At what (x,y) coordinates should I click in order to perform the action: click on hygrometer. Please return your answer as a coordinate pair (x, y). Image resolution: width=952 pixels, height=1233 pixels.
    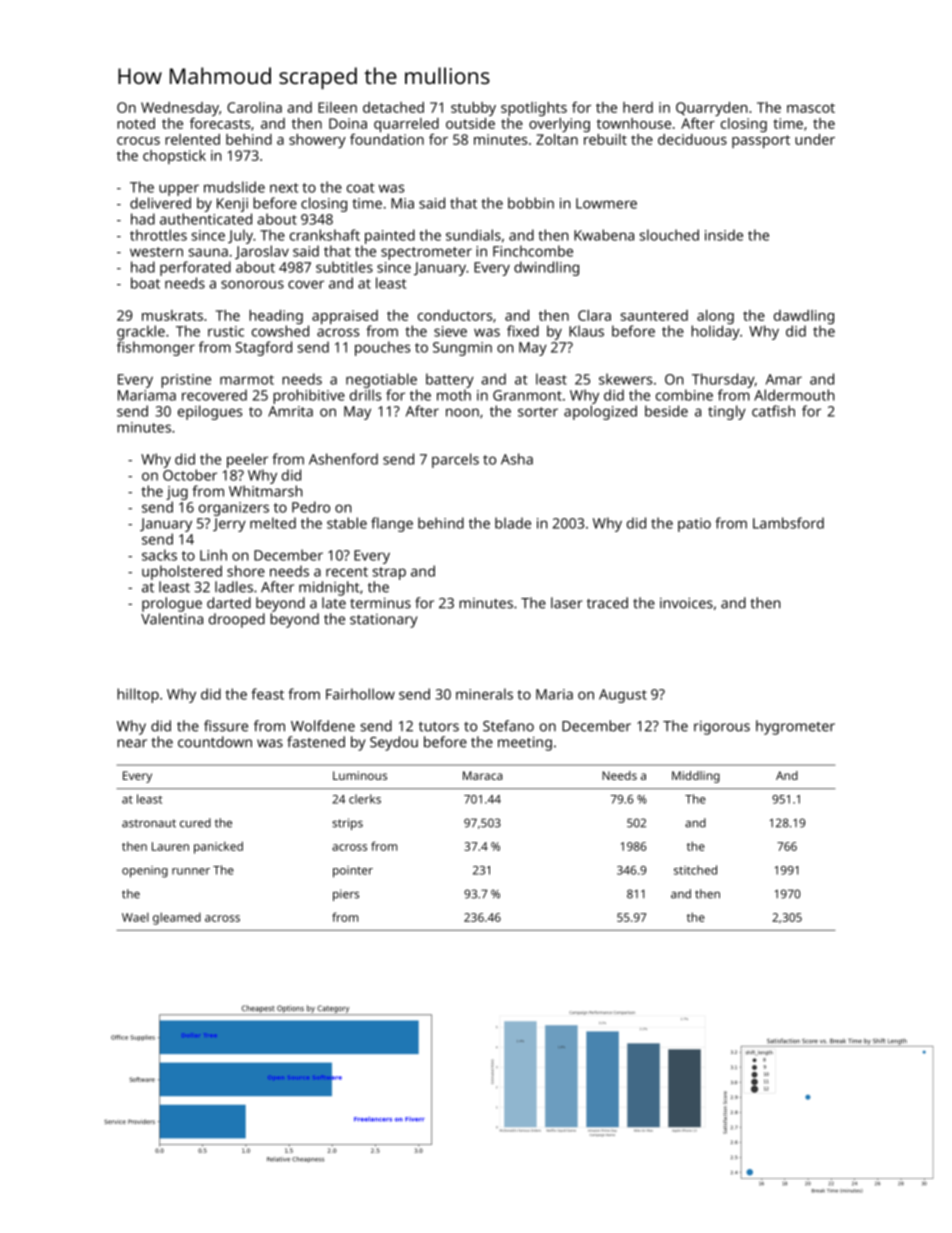
    Looking at the image, I should click on (795, 727).
